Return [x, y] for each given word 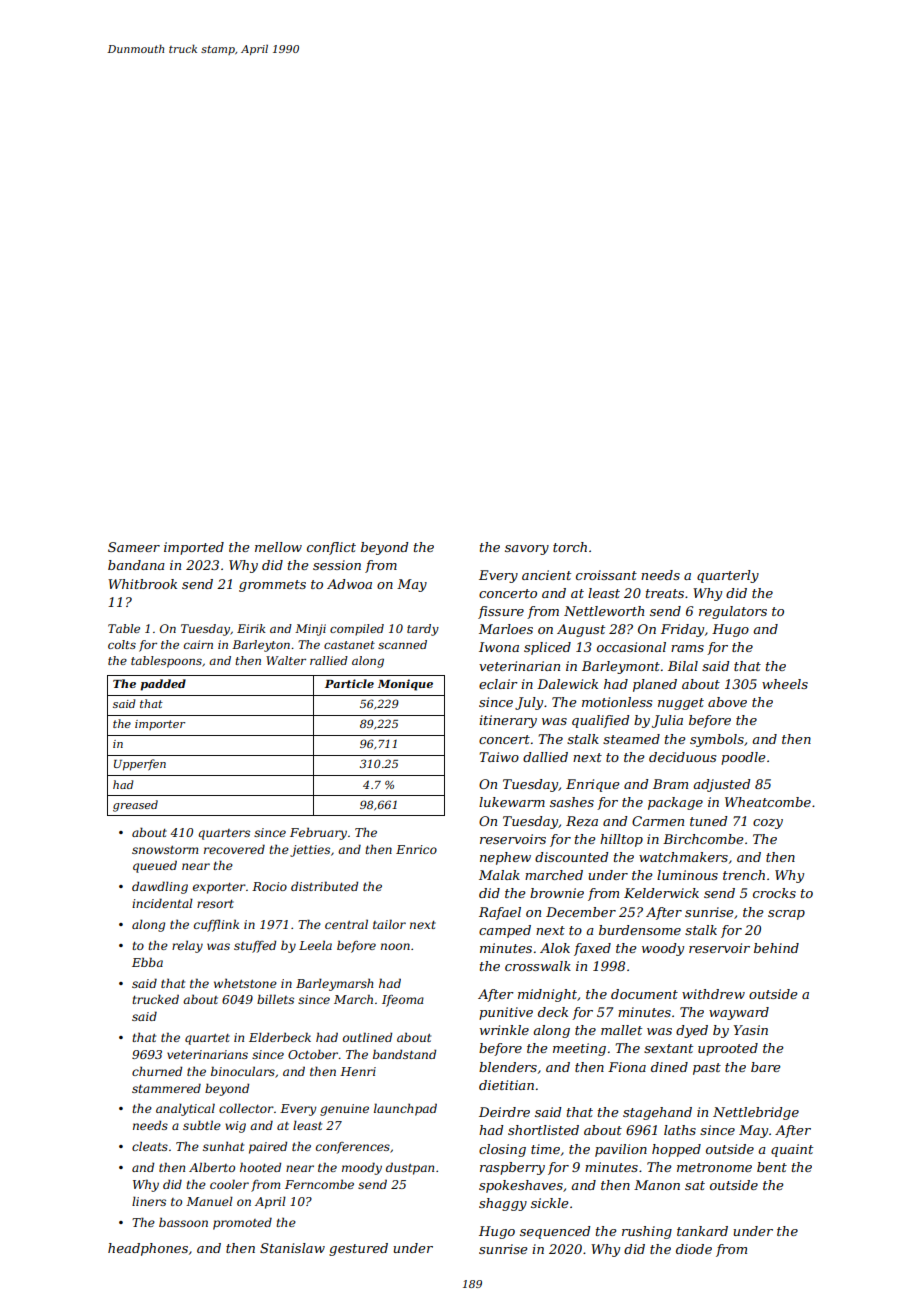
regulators [733, 612]
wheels [785, 684]
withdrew [713, 994]
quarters [224, 834]
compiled [357, 630]
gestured [358, 1249]
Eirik [251, 628]
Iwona [499, 647]
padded [163, 685]
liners [149, 1201]
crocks [774, 893]
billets [275, 999]
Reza [582, 821]
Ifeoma [403, 1001]
